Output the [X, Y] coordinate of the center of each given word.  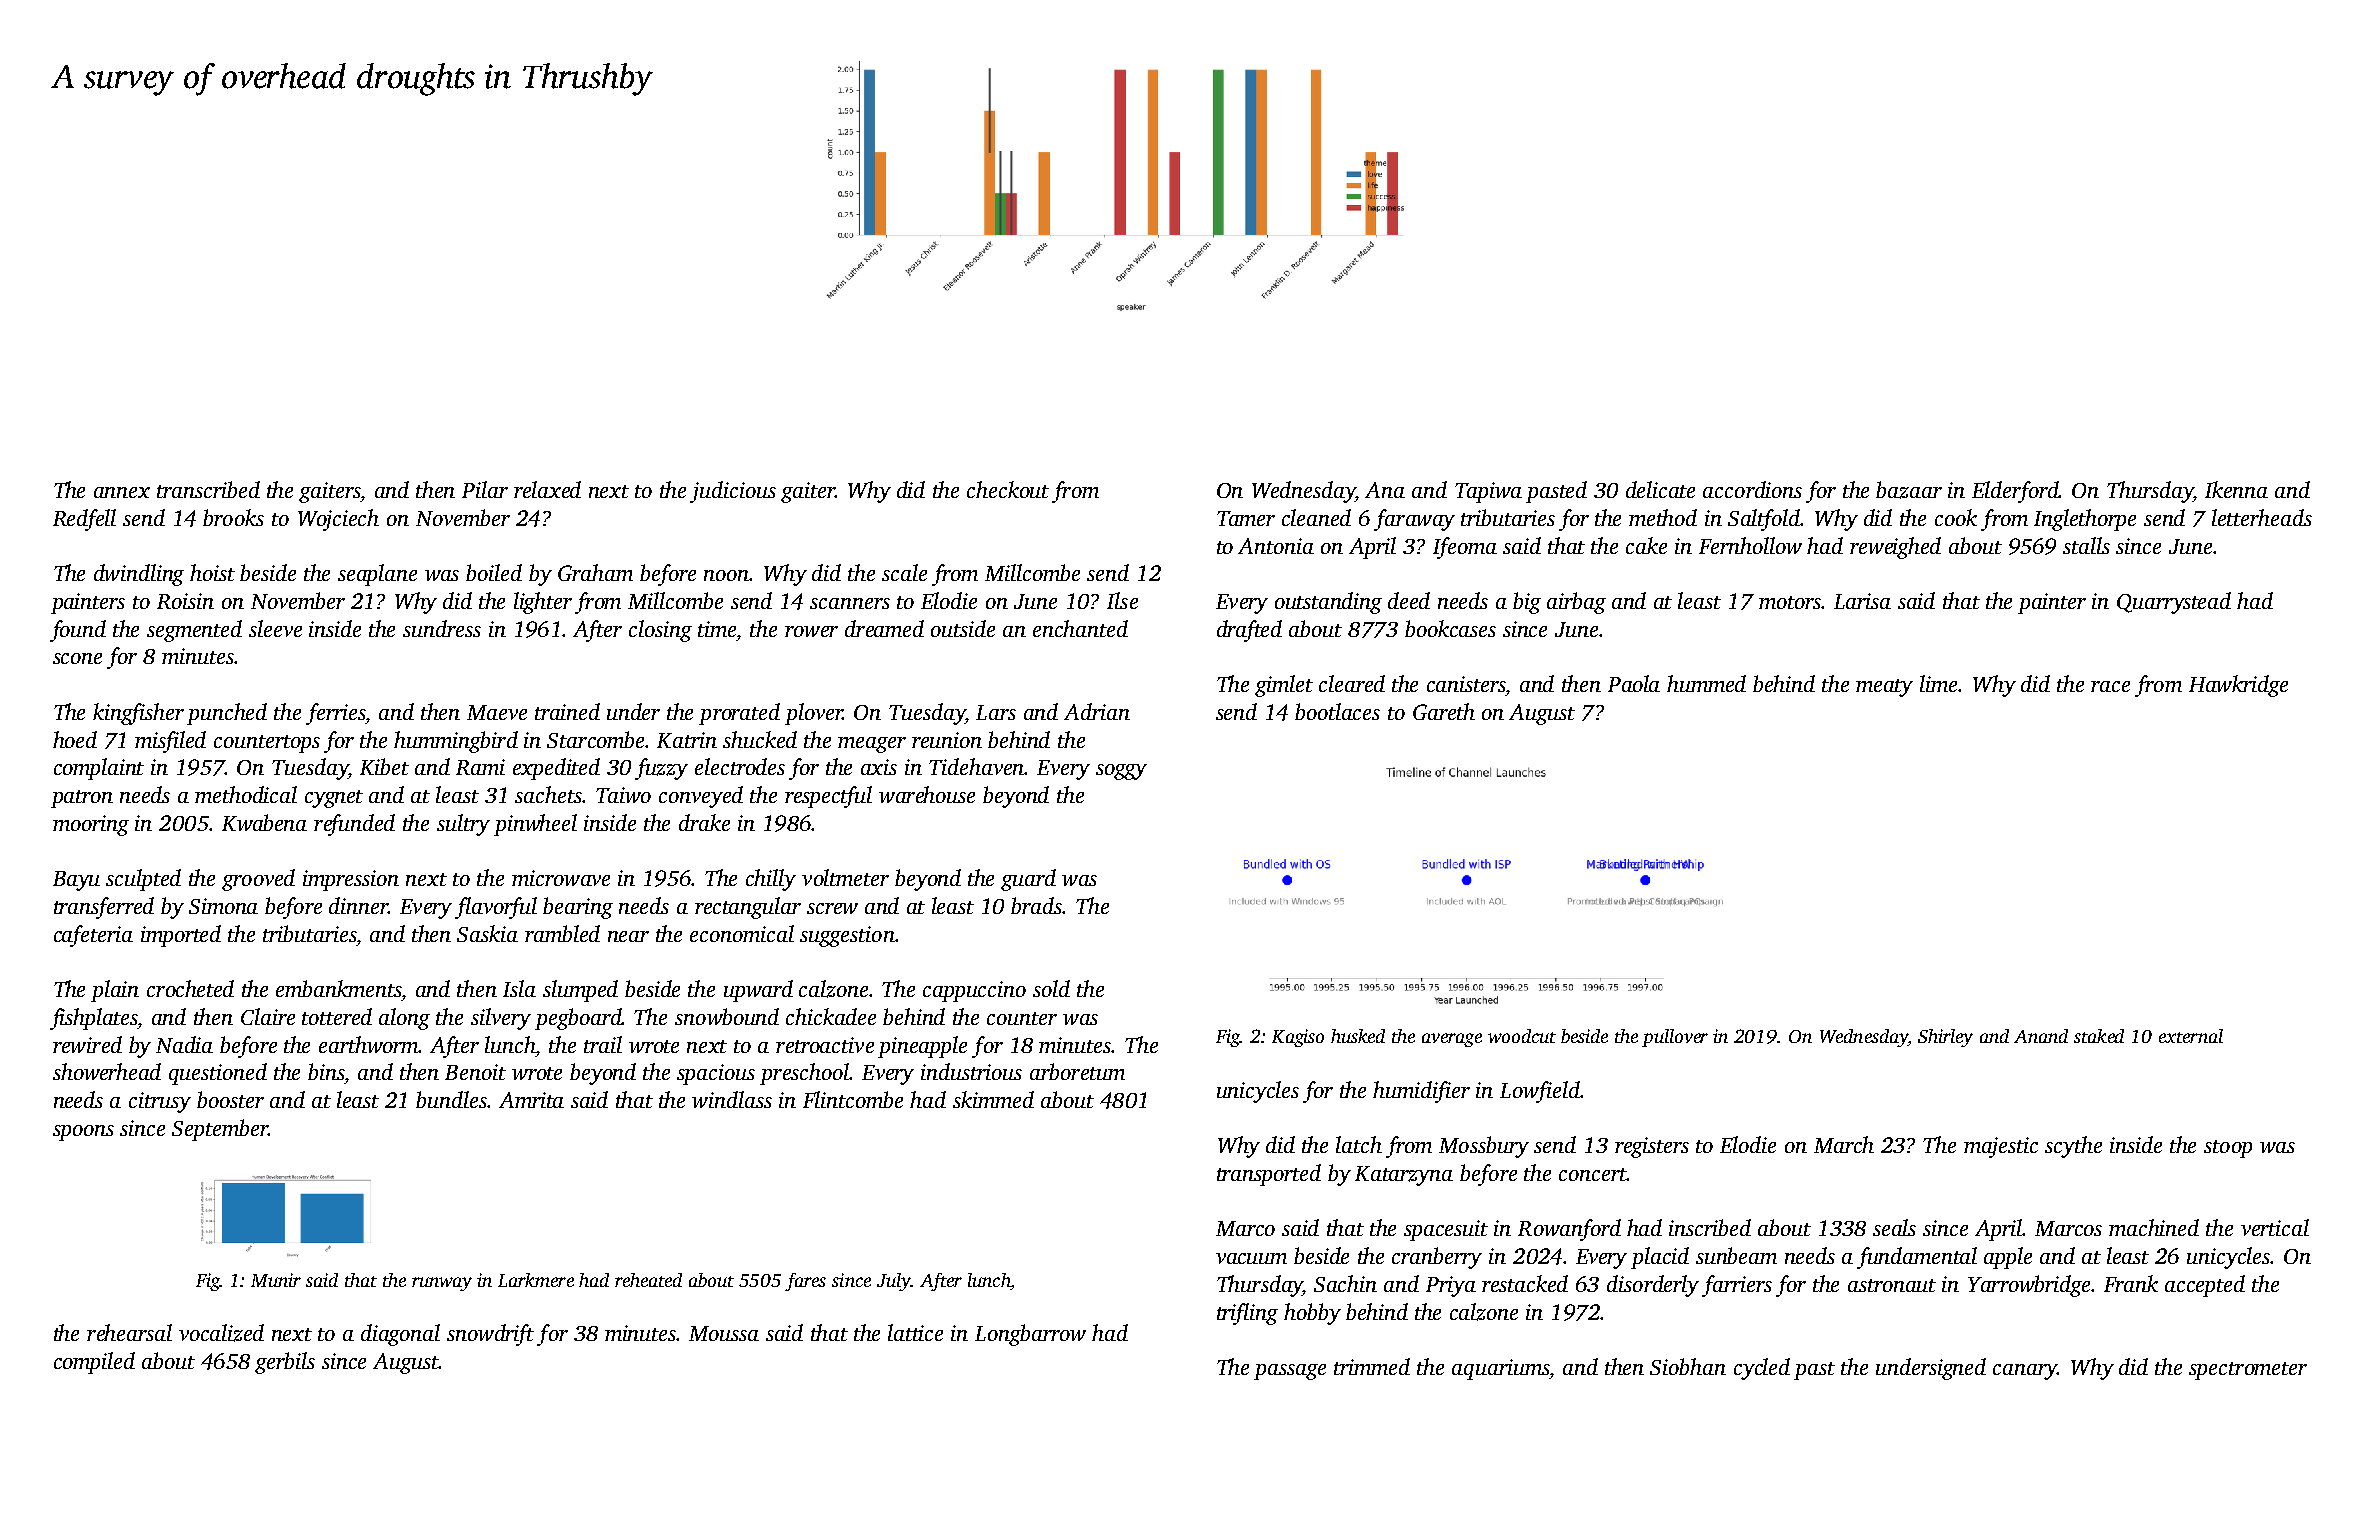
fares [805, 1282]
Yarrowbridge [2029, 1286]
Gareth [1444, 711]
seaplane [377, 575]
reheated [648, 1280]
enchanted [1080, 628]
